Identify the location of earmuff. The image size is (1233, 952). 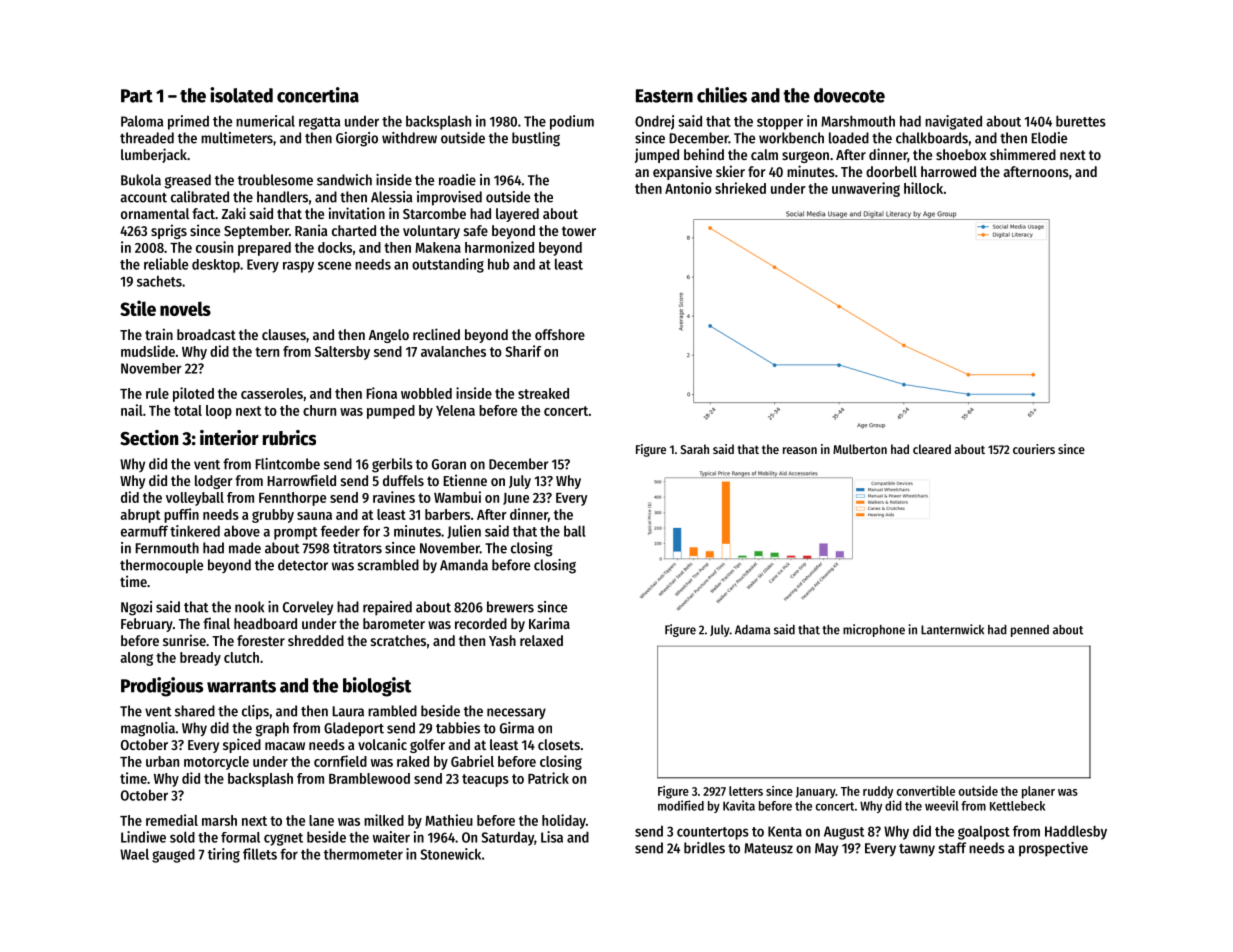
(144, 531).
